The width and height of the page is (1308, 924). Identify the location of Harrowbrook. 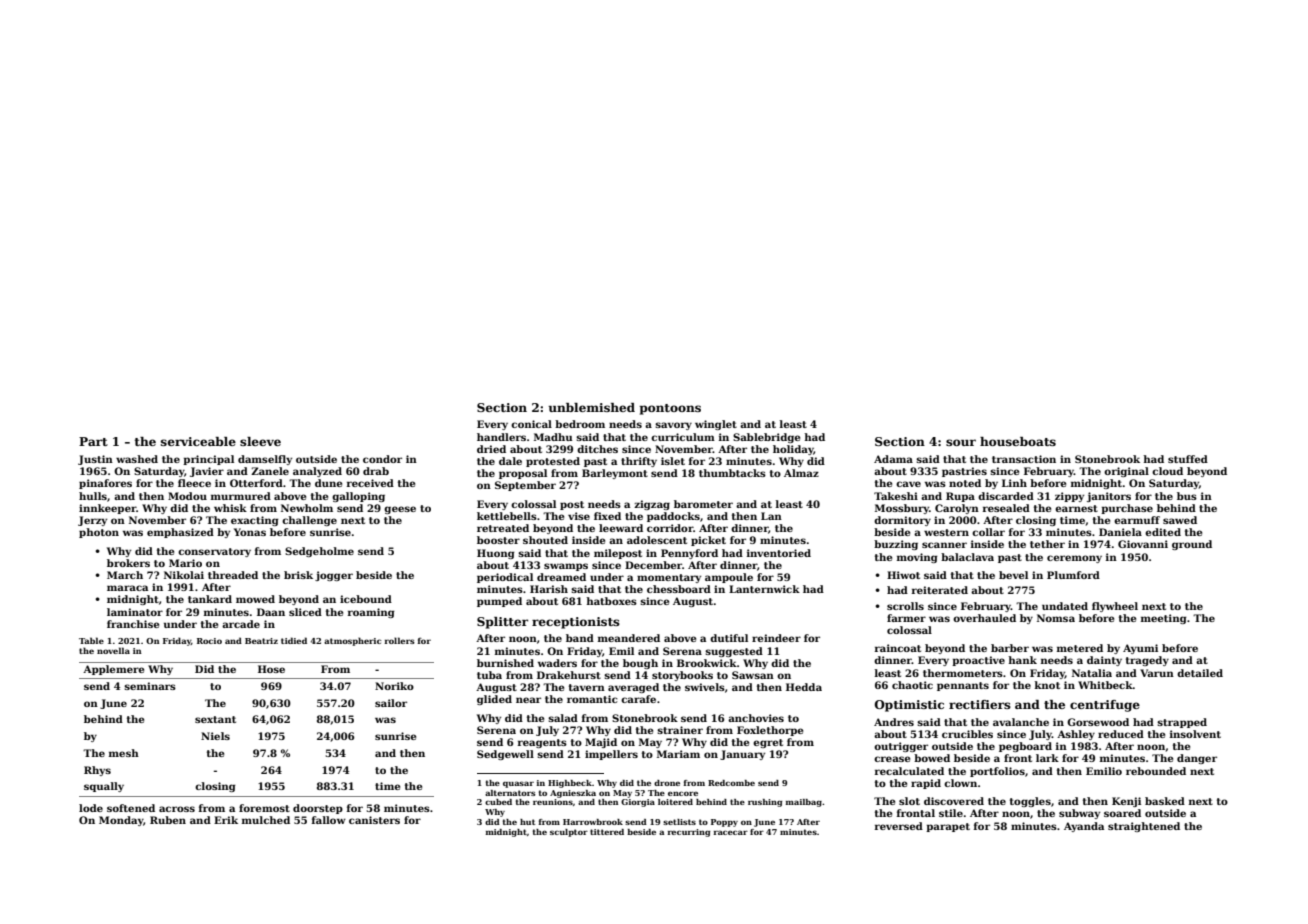
(593, 822).
